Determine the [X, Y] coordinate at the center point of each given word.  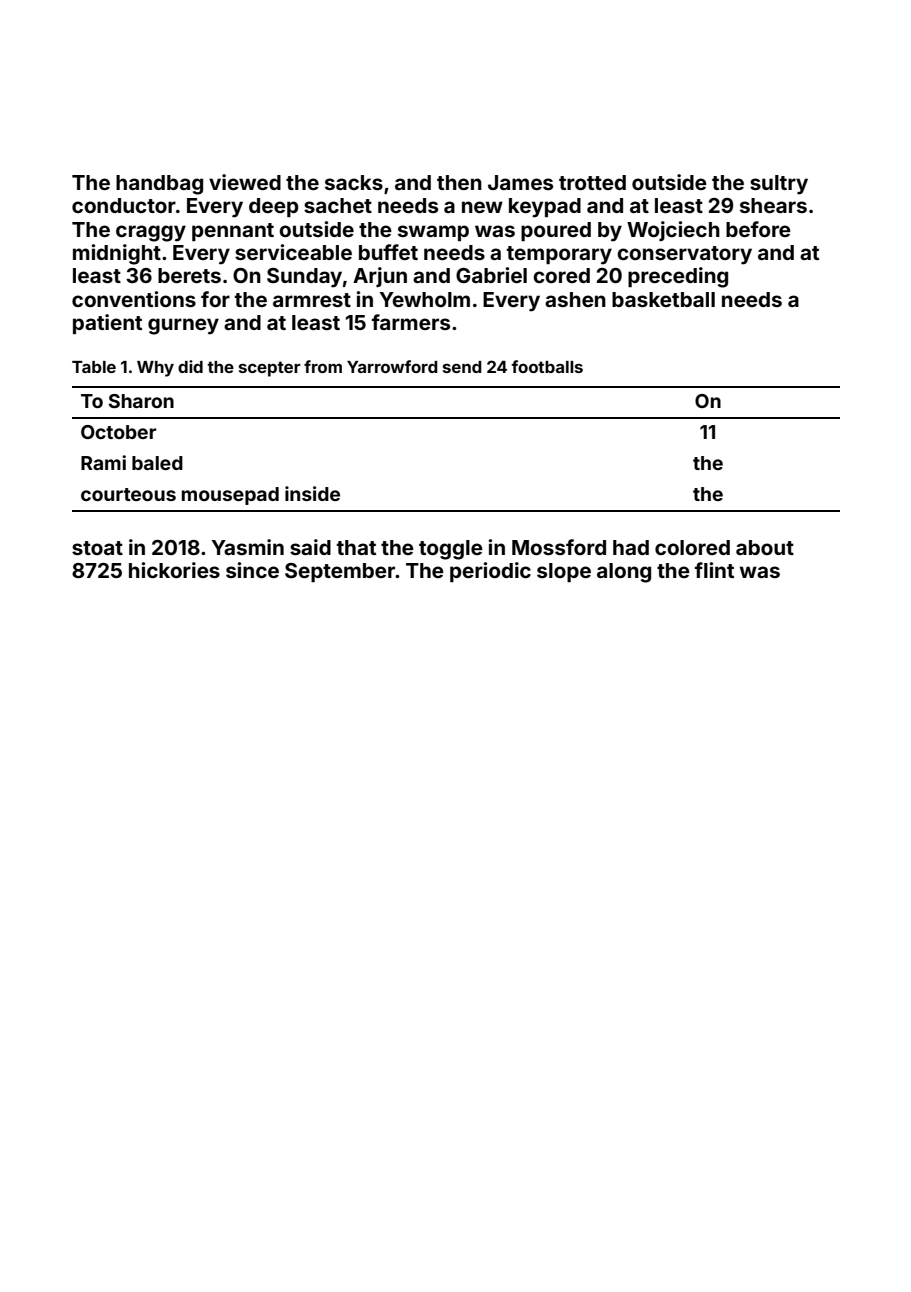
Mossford [559, 547]
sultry [779, 185]
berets [189, 275]
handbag [159, 185]
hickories [174, 570]
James [520, 182]
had [631, 547]
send [462, 367]
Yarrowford [392, 366]
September [340, 572]
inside [312, 493]
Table [94, 367]
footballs [547, 366]
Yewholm [424, 299]
